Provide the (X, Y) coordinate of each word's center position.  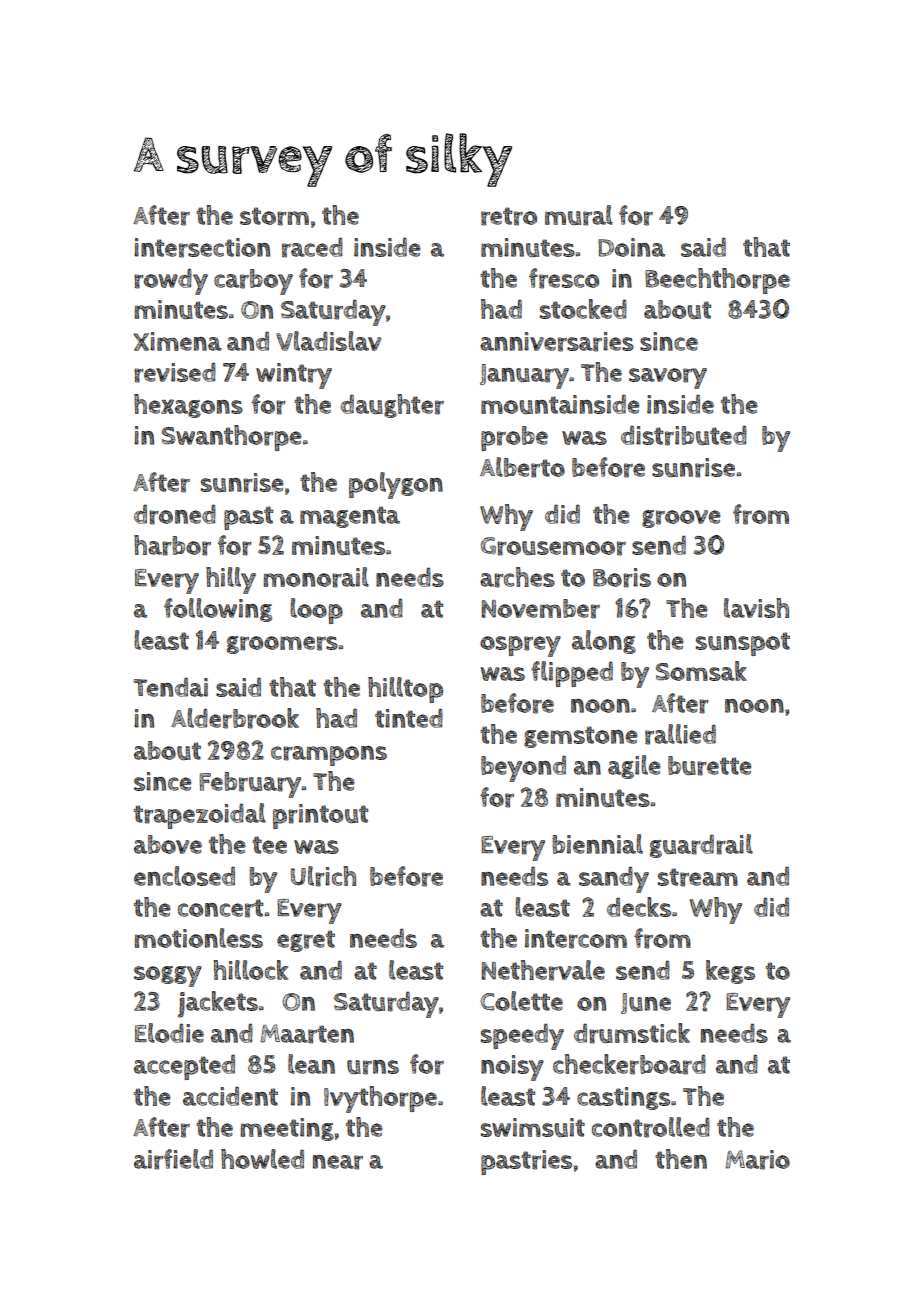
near (338, 1162)
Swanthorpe (232, 438)
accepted (184, 1067)
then (681, 1159)
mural (579, 215)
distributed (684, 436)
